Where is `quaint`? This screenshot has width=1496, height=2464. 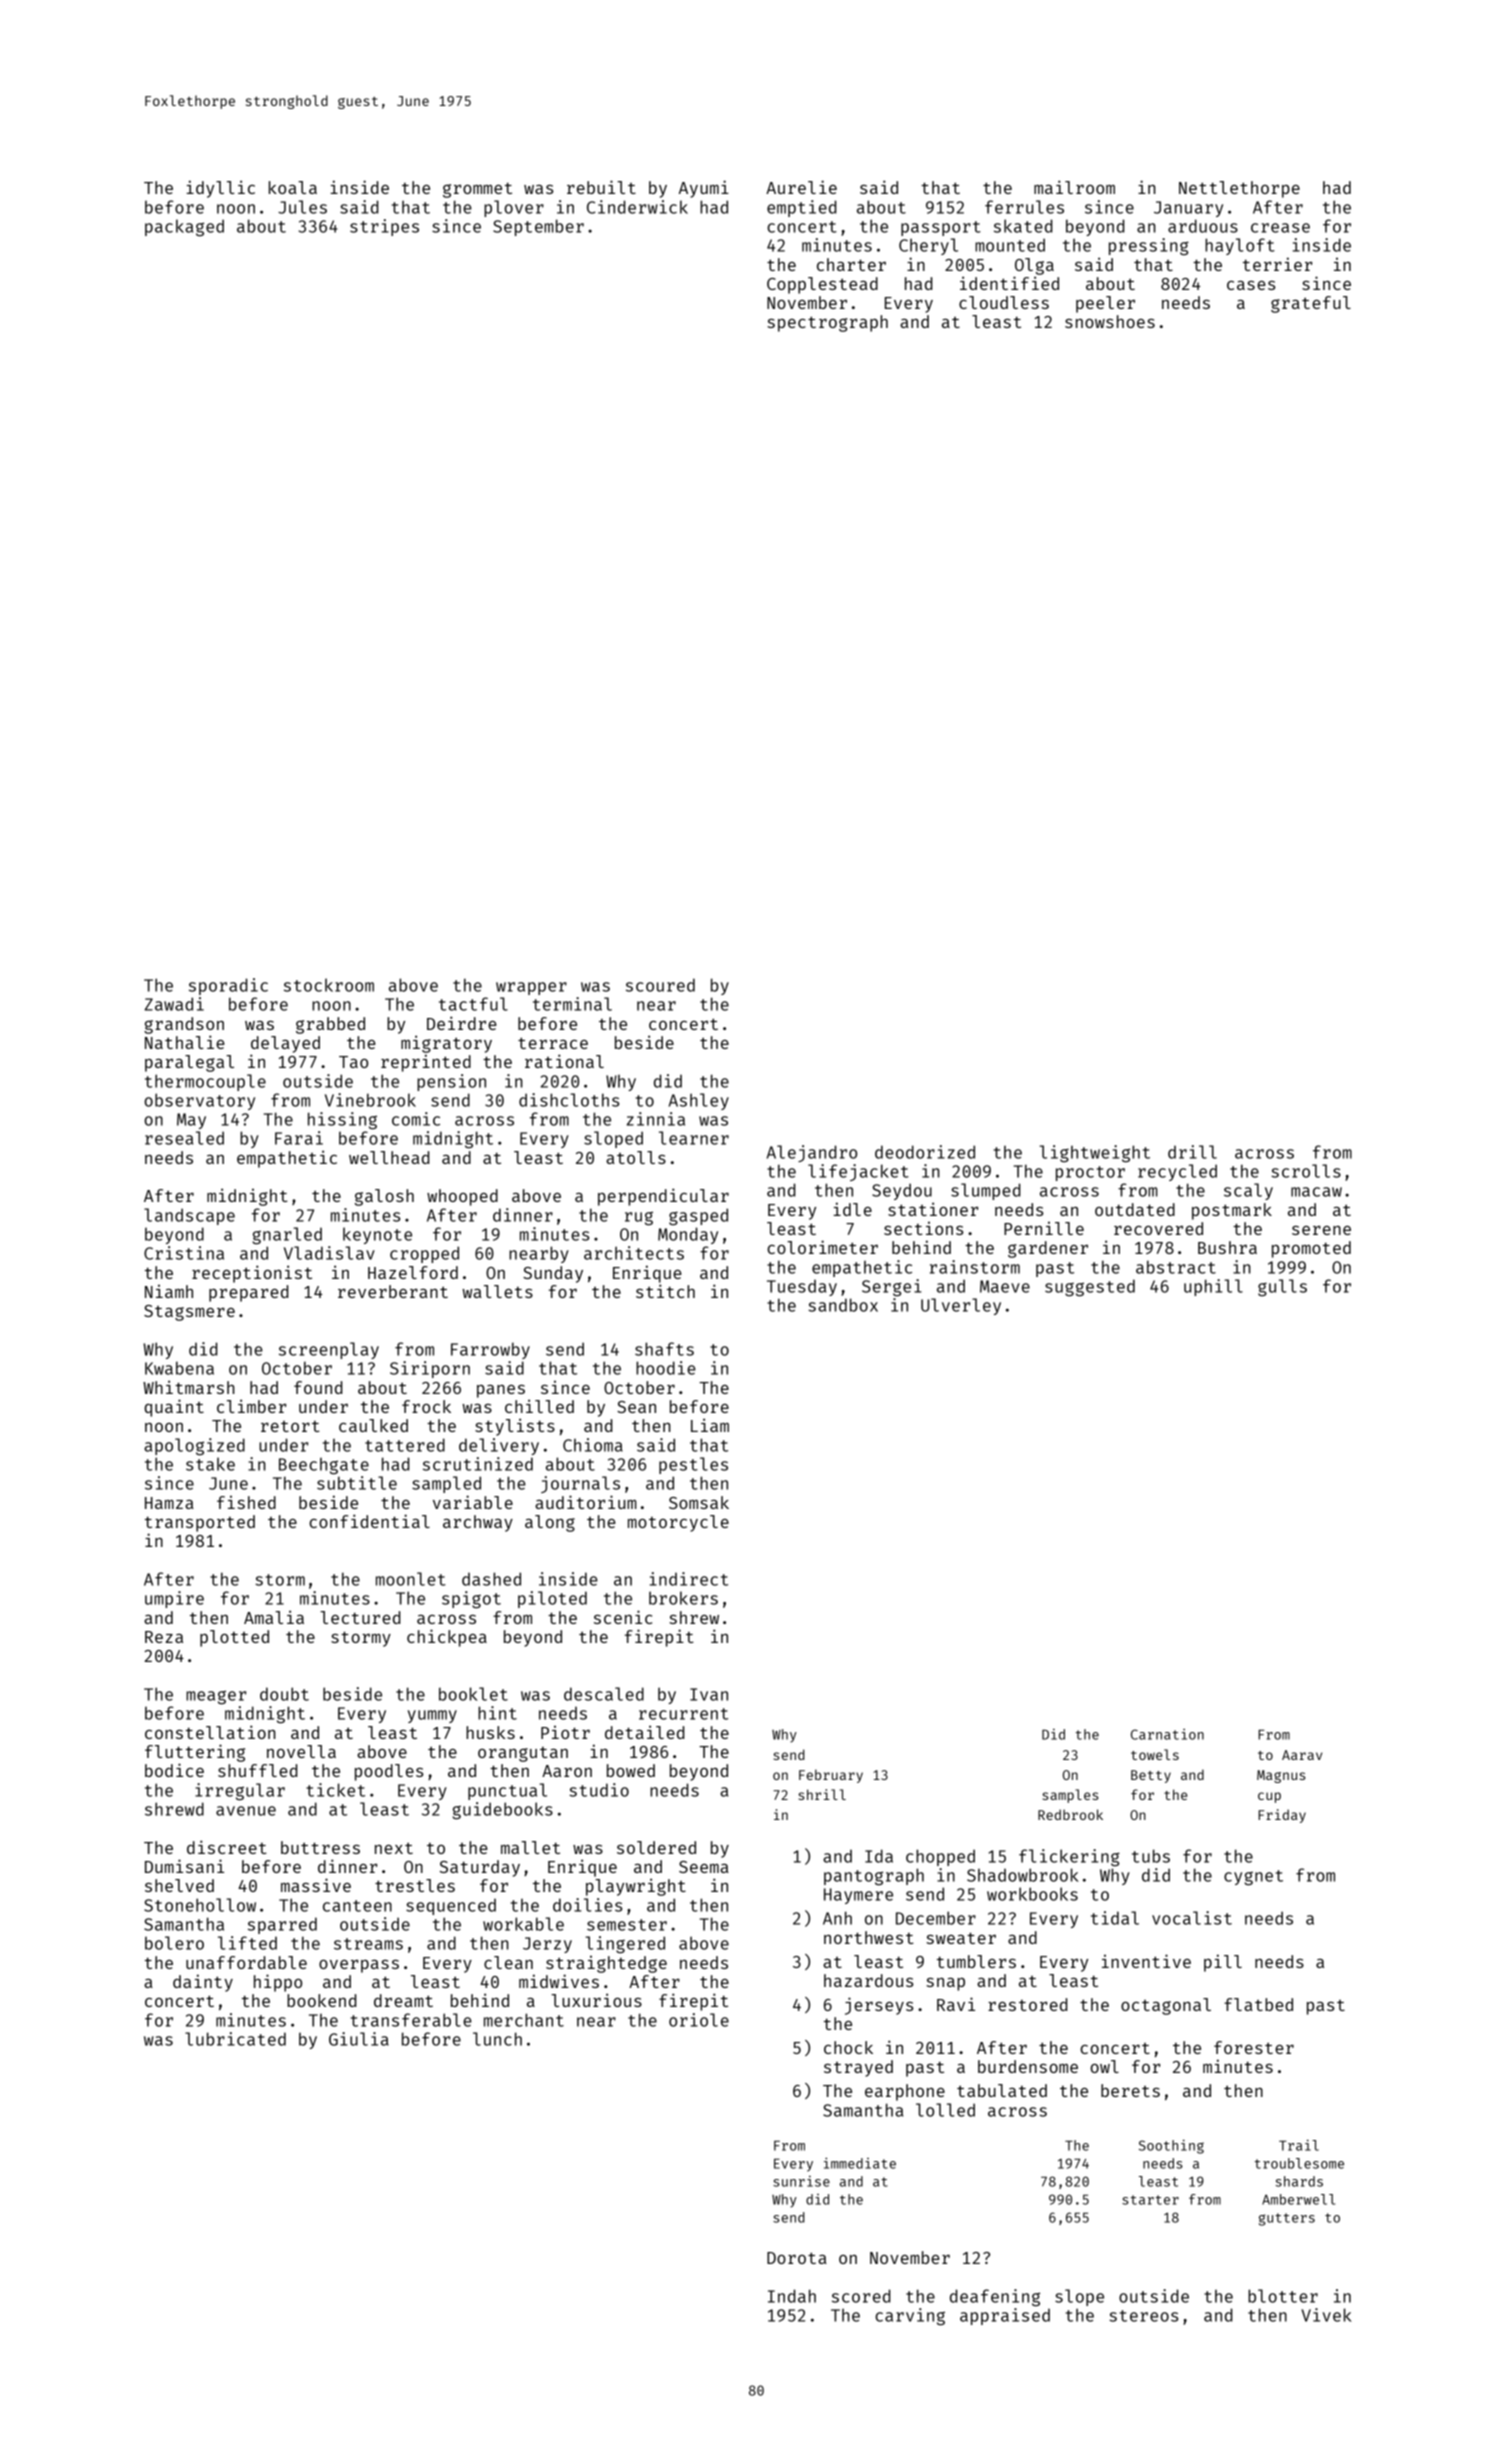 quaint is located at coordinates (174, 1408).
